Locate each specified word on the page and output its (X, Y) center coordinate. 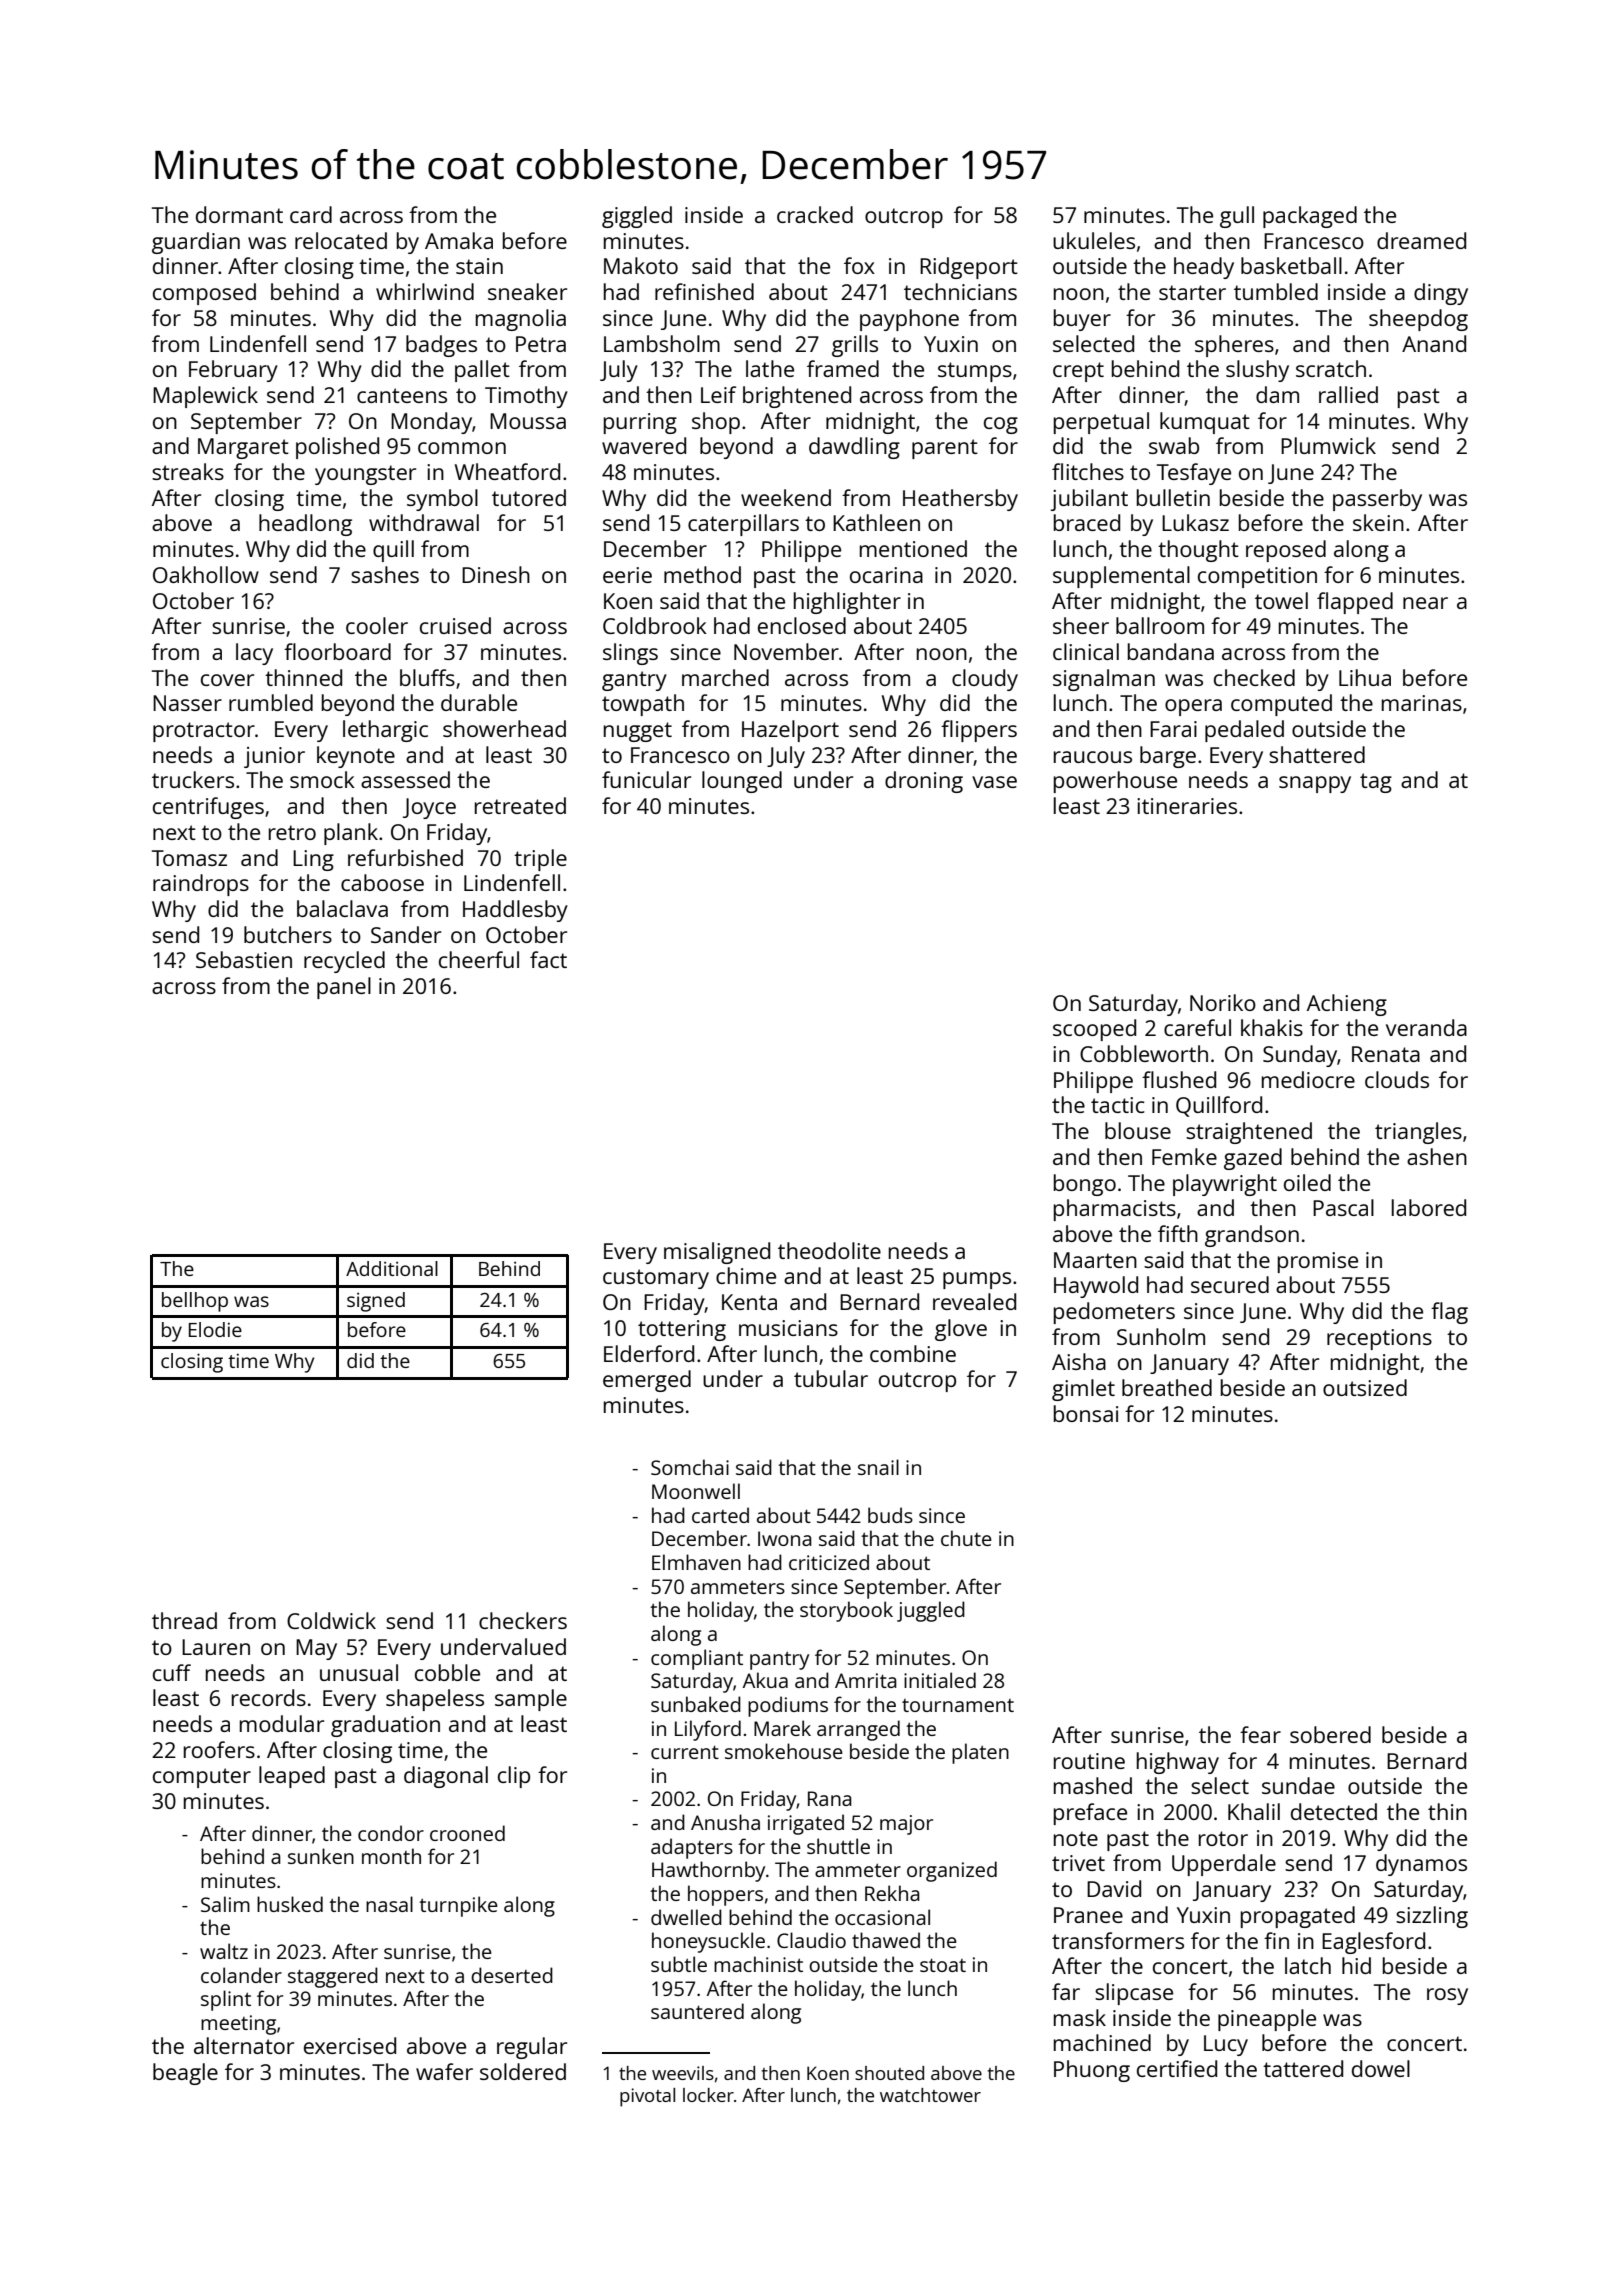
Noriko (1223, 1002)
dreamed (1421, 240)
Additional (392, 1268)
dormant (239, 214)
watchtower (930, 2095)
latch (1308, 1965)
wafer (444, 2071)
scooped (1094, 1030)
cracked (815, 214)
